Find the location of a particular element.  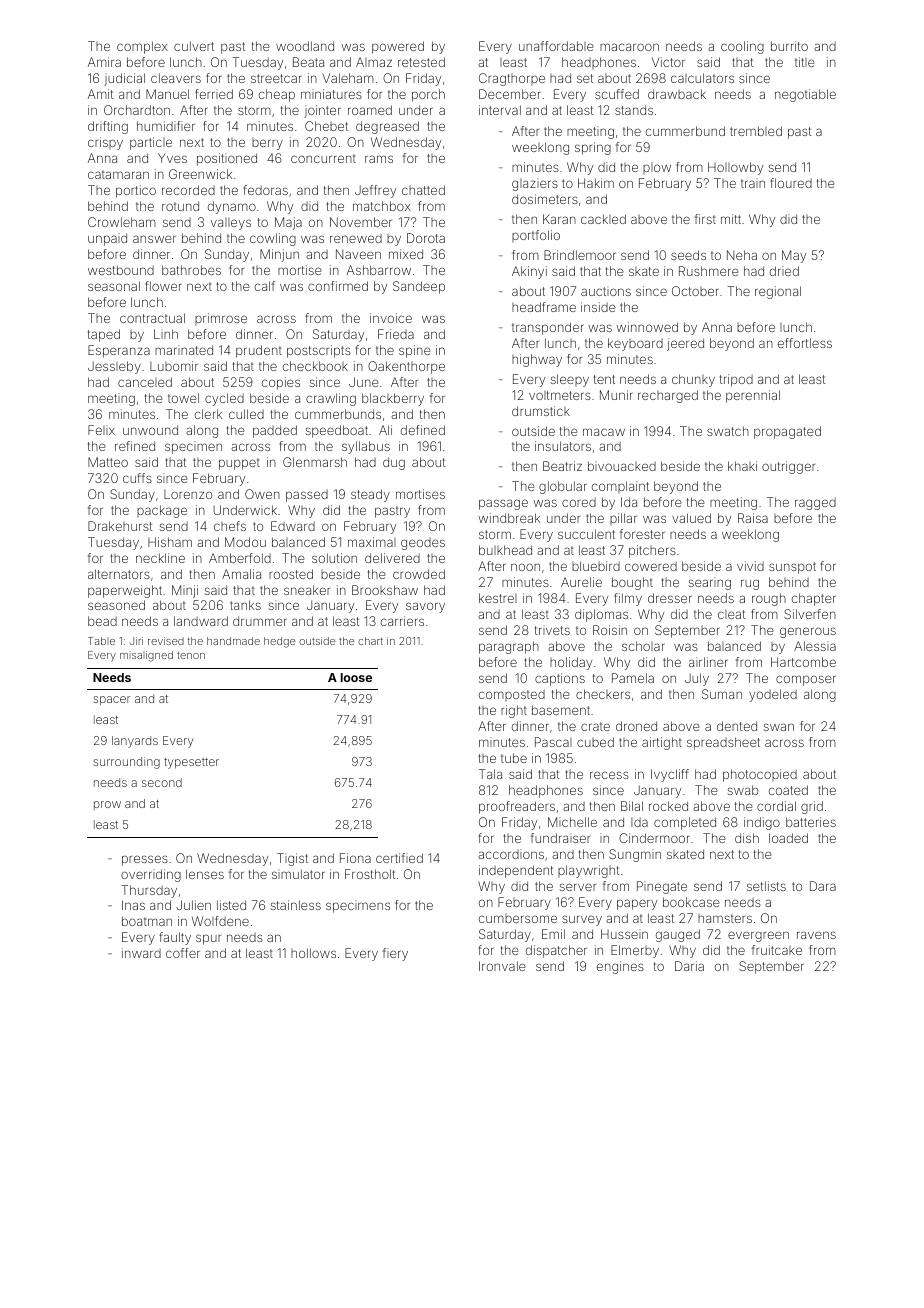

Ironvale is located at coordinates (502, 966).
